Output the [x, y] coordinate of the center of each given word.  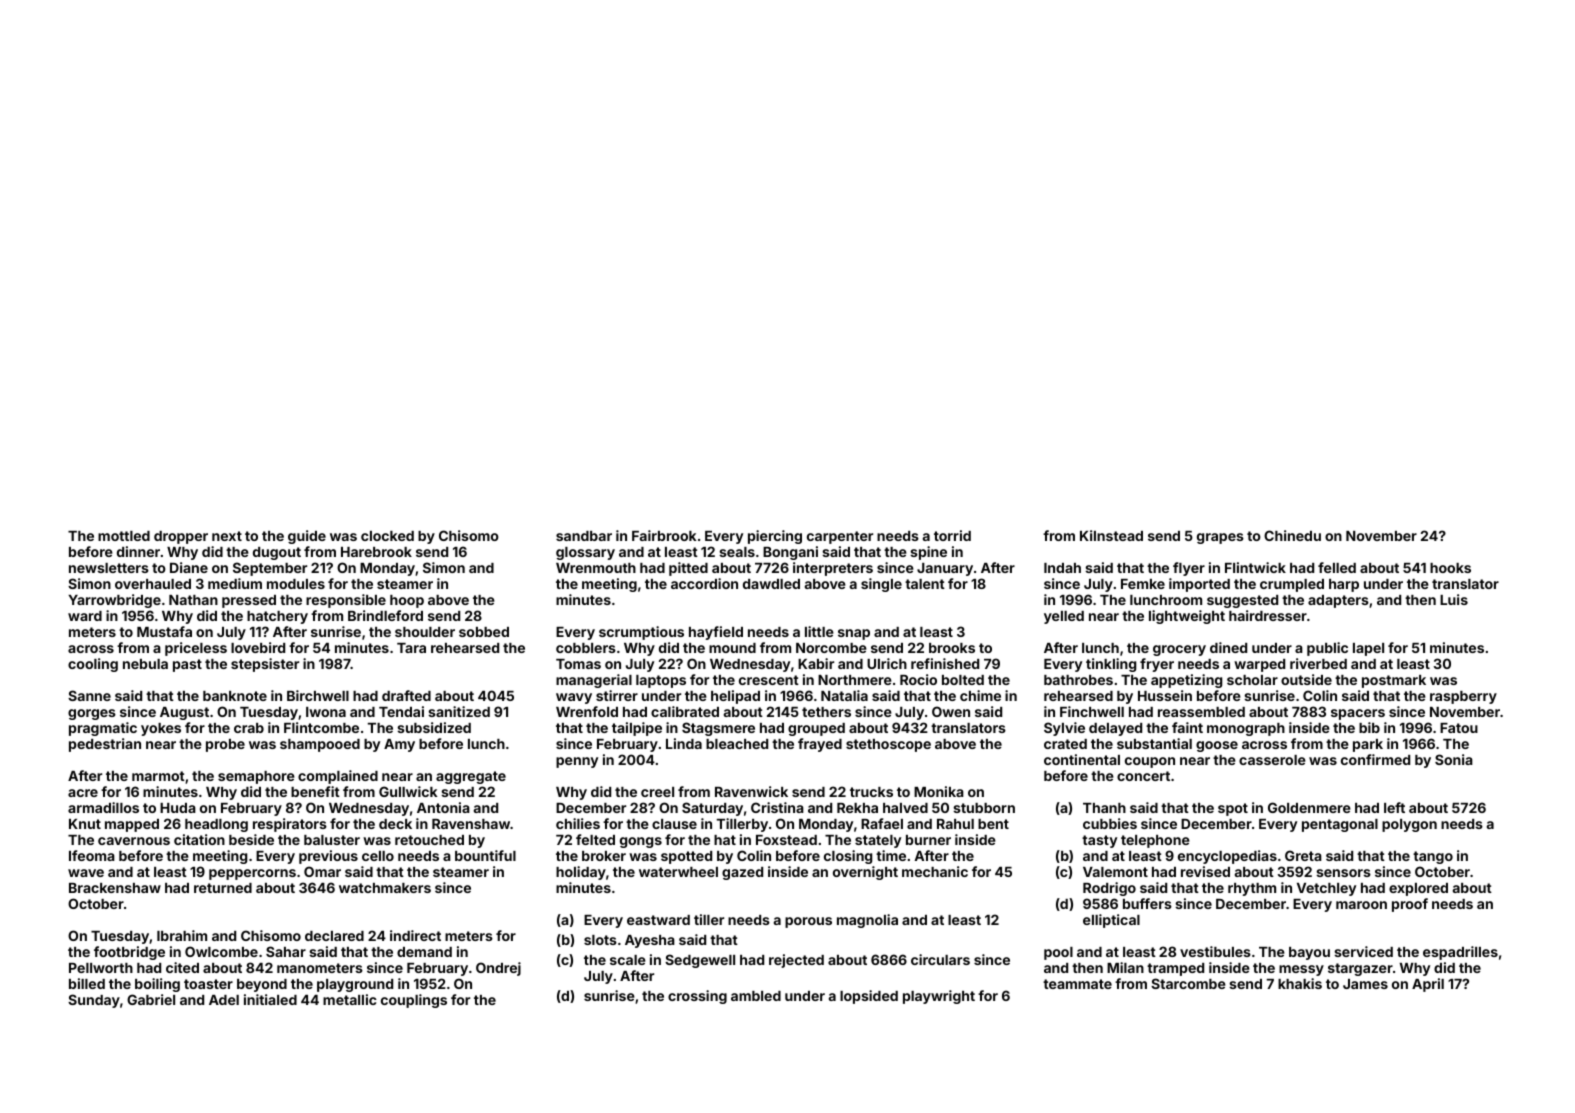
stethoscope [888, 745]
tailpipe [637, 729]
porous [808, 922]
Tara [411, 648]
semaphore [256, 777]
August [184, 713]
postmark [1394, 681]
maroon [1361, 905]
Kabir [816, 663]
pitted [688, 569]
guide [307, 537]
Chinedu [1292, 535]
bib [1369, 727]
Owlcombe [221, 951]
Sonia [1454, 759]
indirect [415, 935]
